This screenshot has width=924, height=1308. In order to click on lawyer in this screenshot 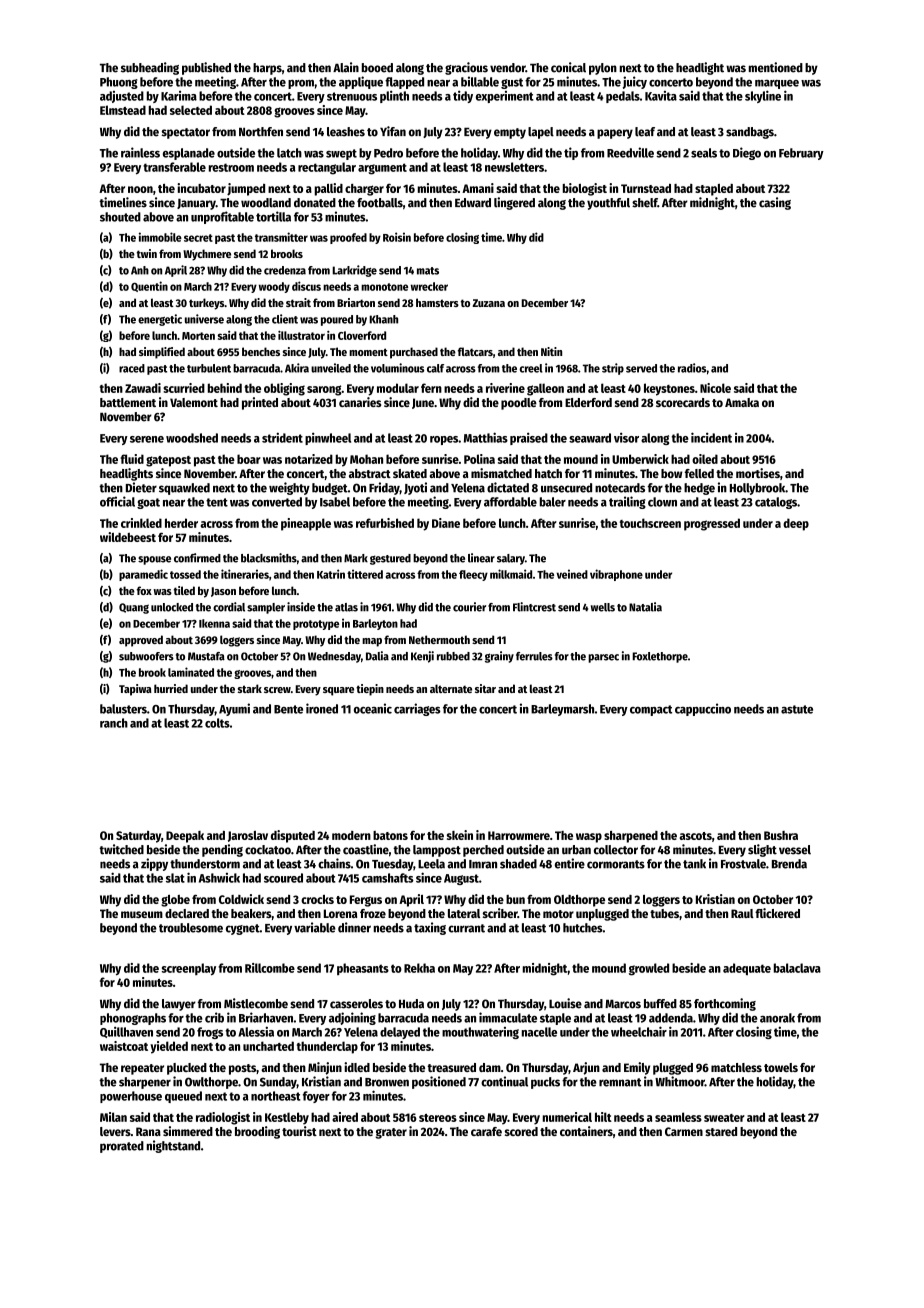, I will do `click(179, 1005)`.
